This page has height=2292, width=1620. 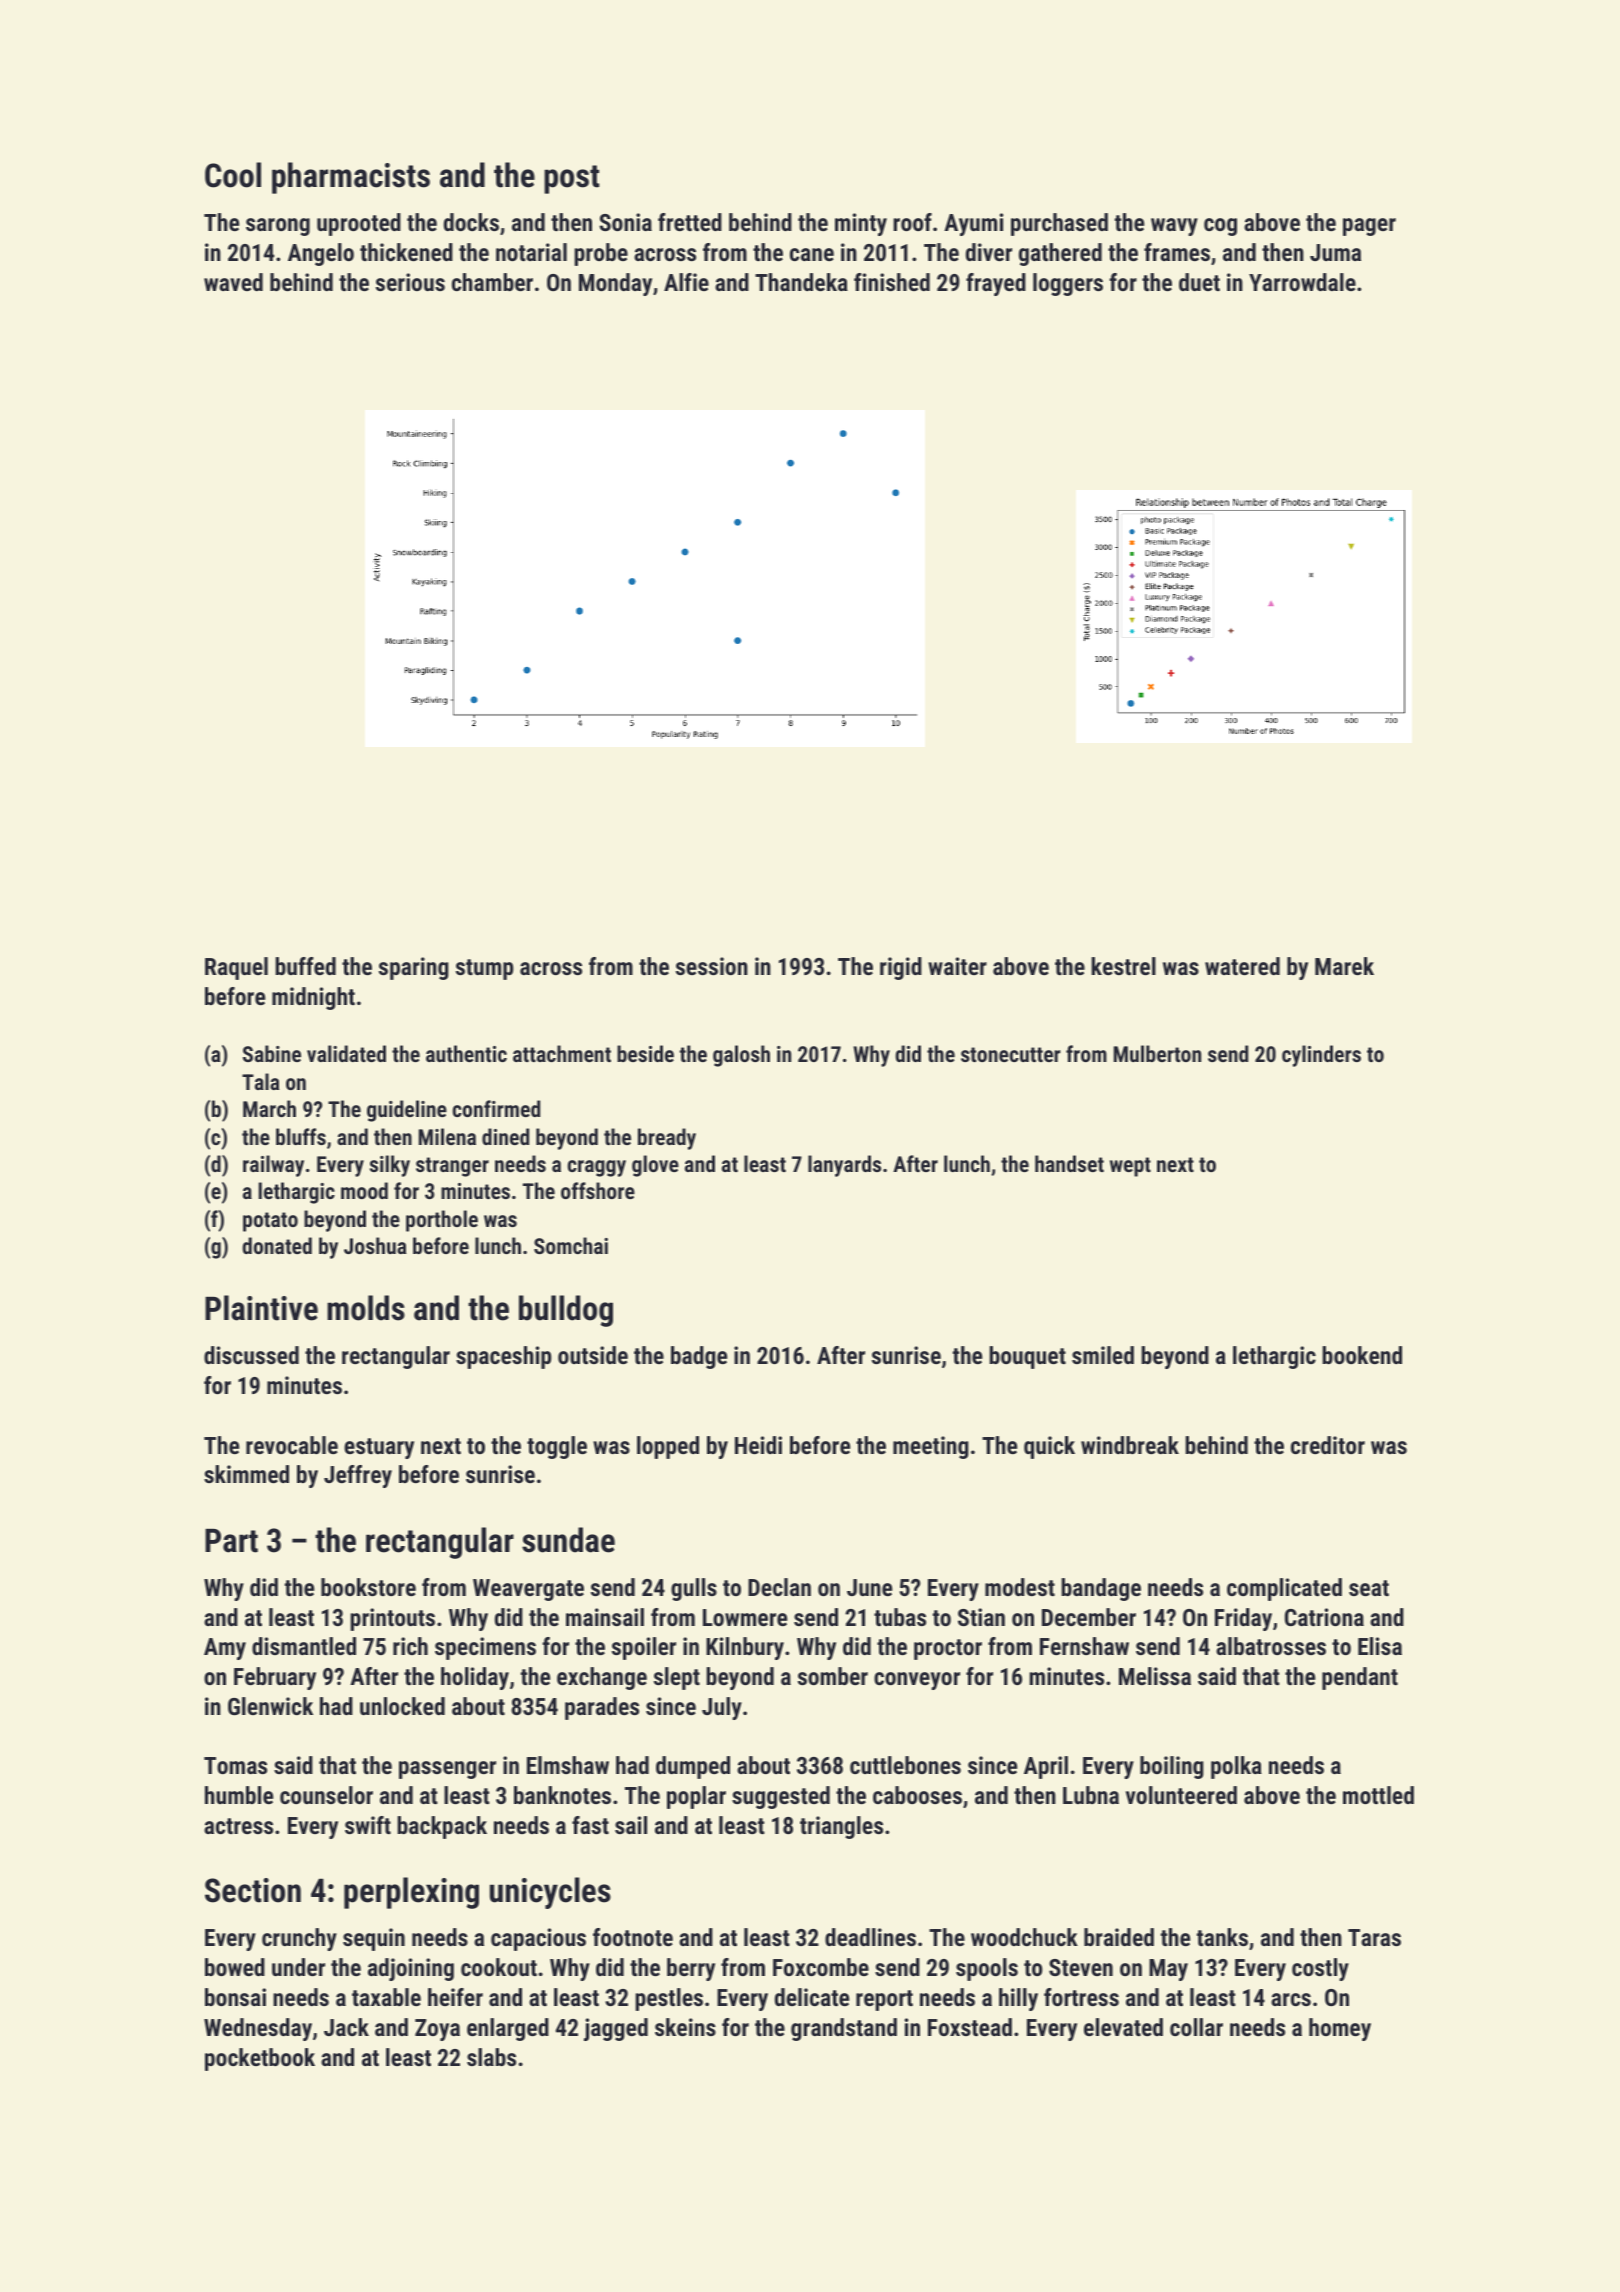 I want to click on rich, so click(x=410, y=1646).
